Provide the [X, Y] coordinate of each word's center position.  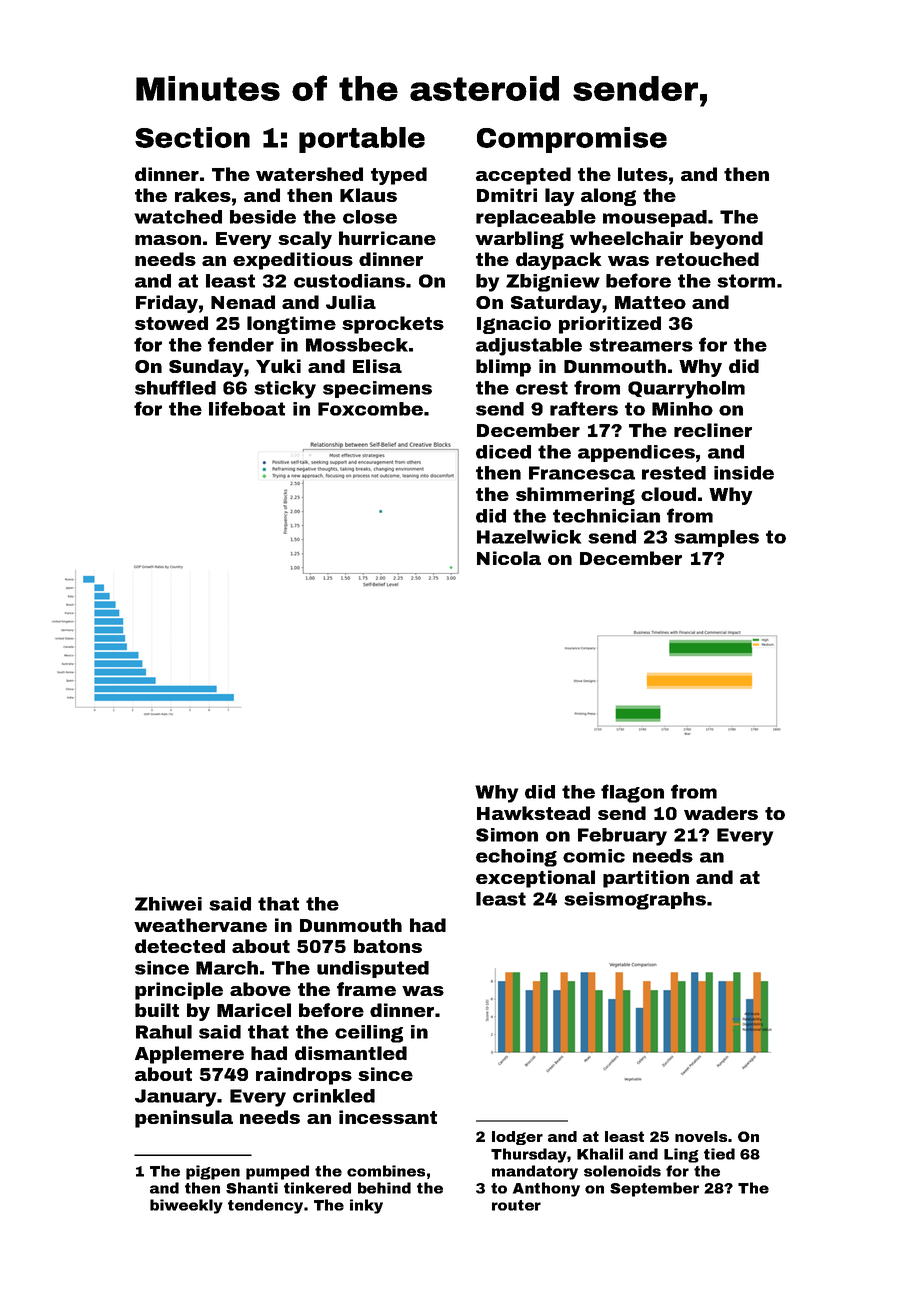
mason [168, 240]
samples [716, 538]
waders [721, 813]
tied [719, 1154]
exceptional [535, 879]
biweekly [186, 1206]
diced [503, 452]
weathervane [200, 925]
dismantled [351, 1053]
